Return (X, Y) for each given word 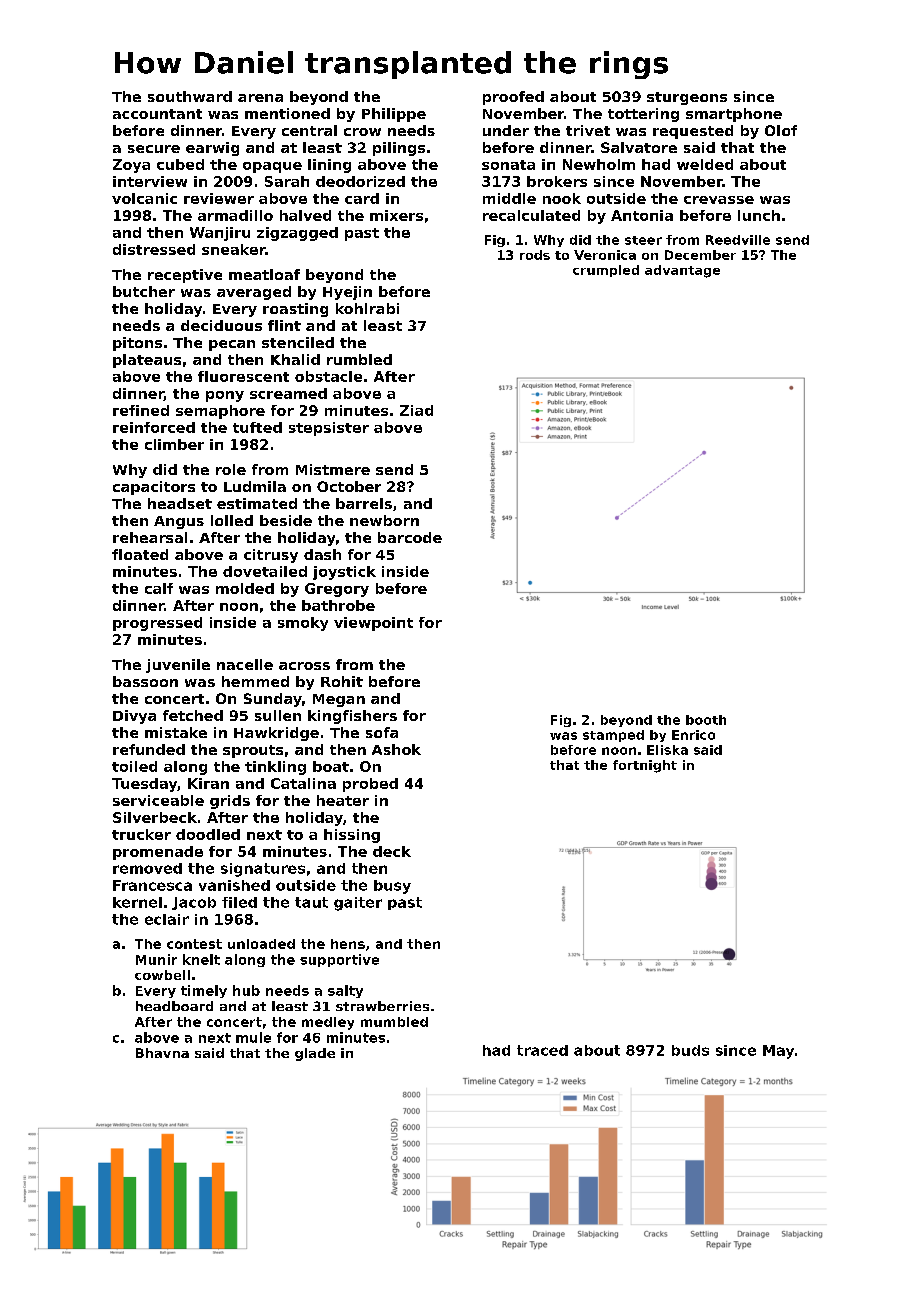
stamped (613, 736)
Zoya (131, 166)
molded (245, 588)
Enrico (693, 735)
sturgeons (687, 98)
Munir (156, 959)
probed (370, 785)
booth (706, 720)
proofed (513, 98)
